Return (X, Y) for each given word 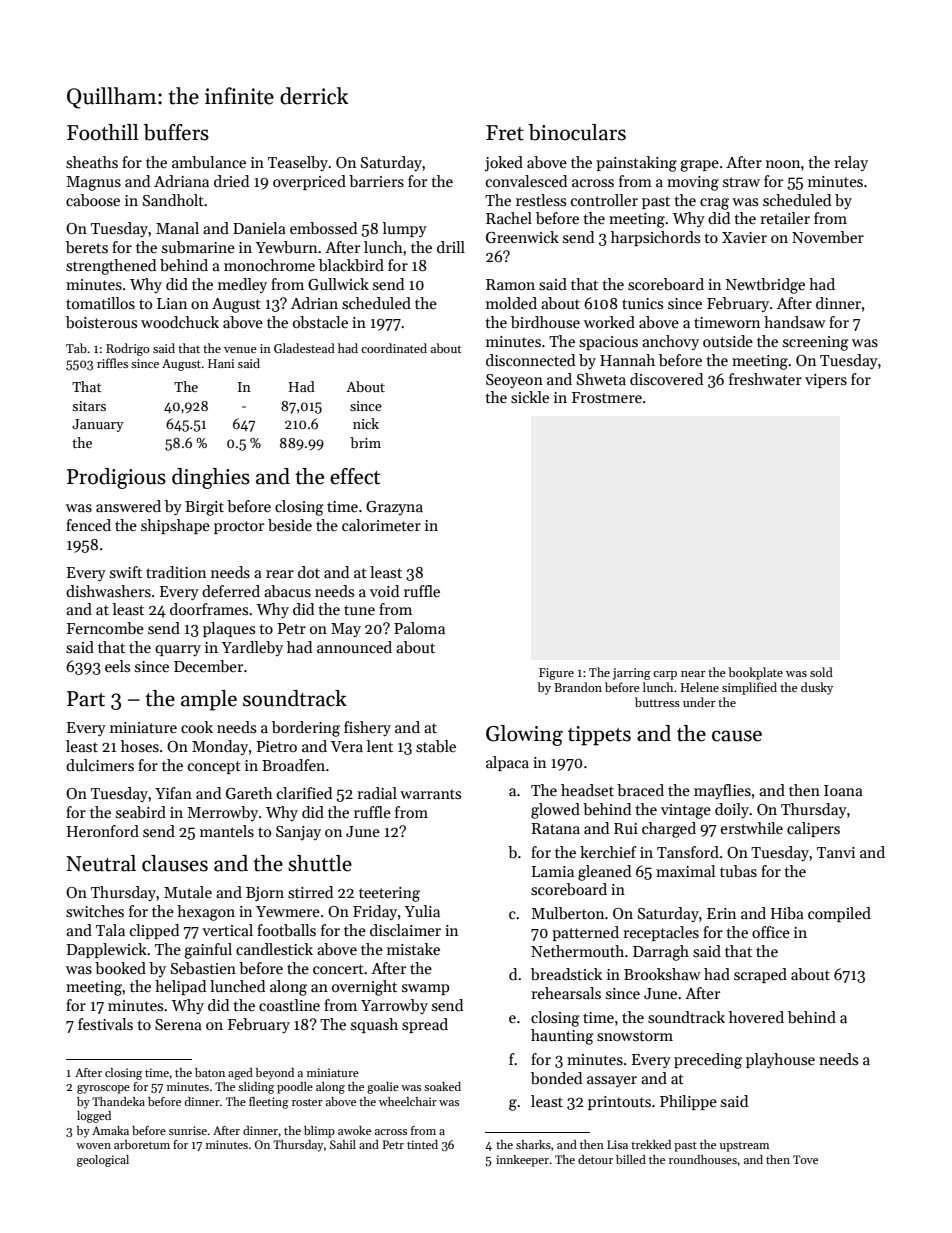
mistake (413, 949)
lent (380, 746)
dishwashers (108, 591)
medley (242, 285)
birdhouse (545, 322)
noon (783, 164)
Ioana (843, 790)
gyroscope (103, 1089)
